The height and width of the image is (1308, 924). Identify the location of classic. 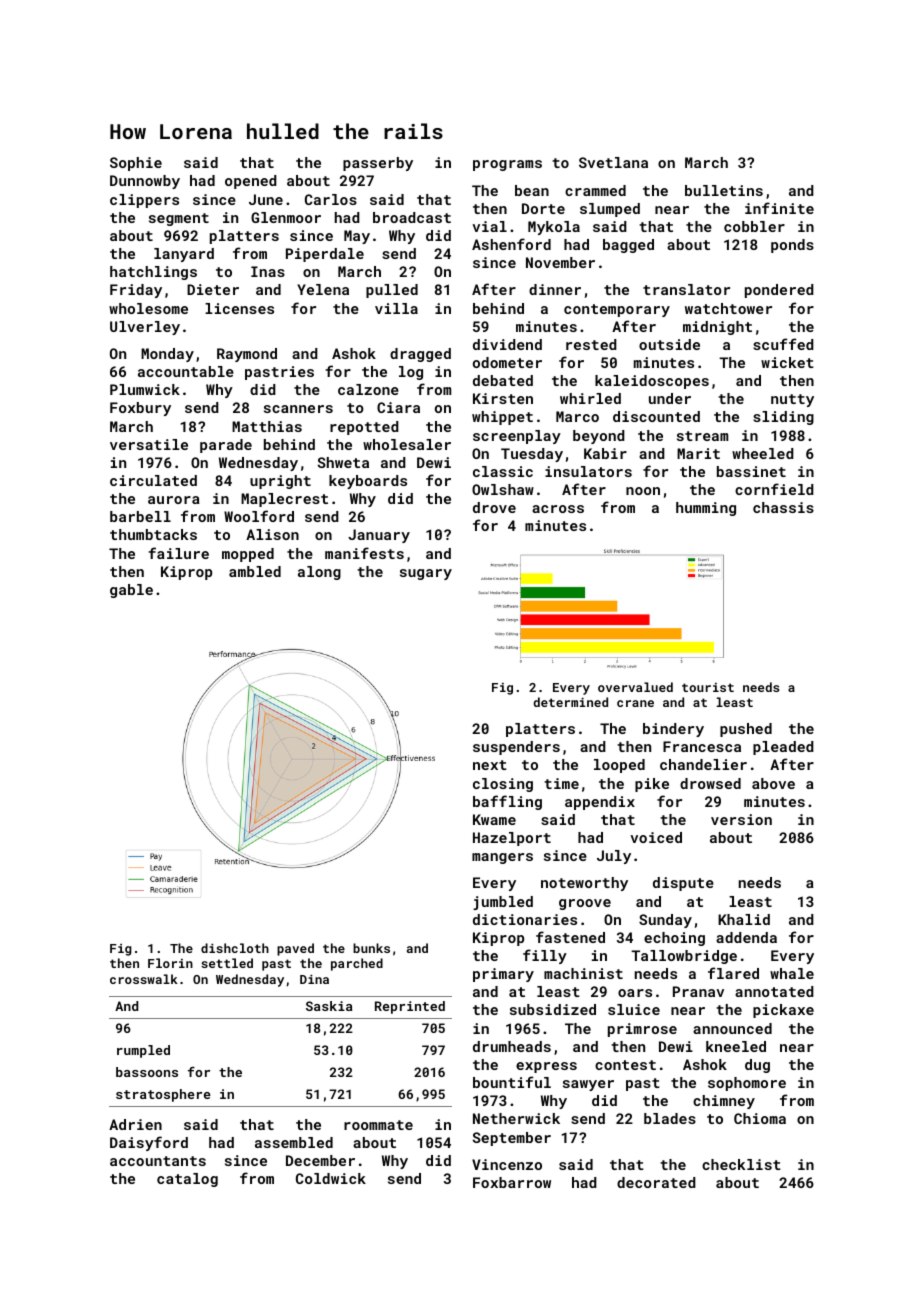
(503, 471).
